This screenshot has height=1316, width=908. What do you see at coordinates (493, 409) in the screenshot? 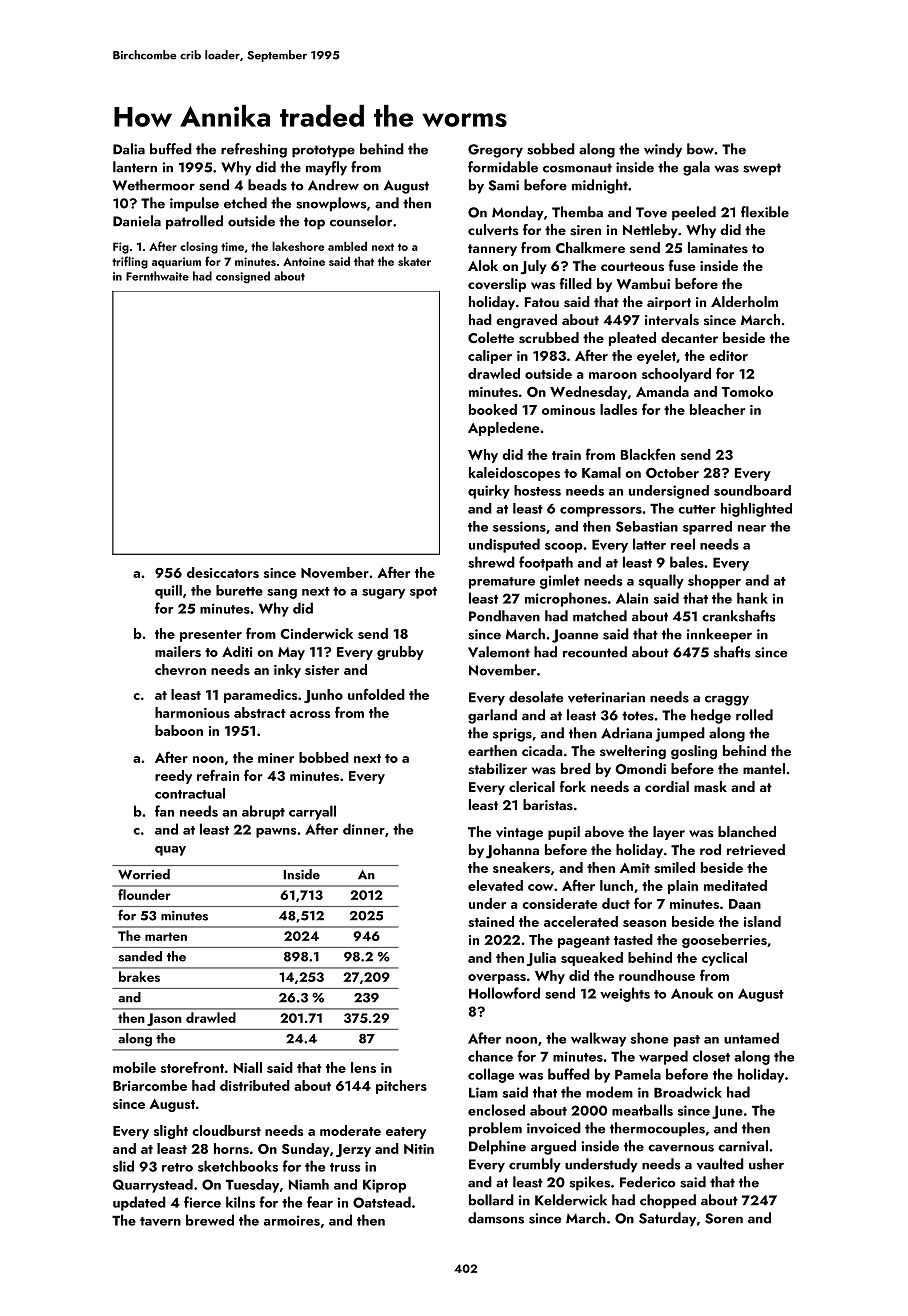
I see `booked` at bounding box center [493, 409].
